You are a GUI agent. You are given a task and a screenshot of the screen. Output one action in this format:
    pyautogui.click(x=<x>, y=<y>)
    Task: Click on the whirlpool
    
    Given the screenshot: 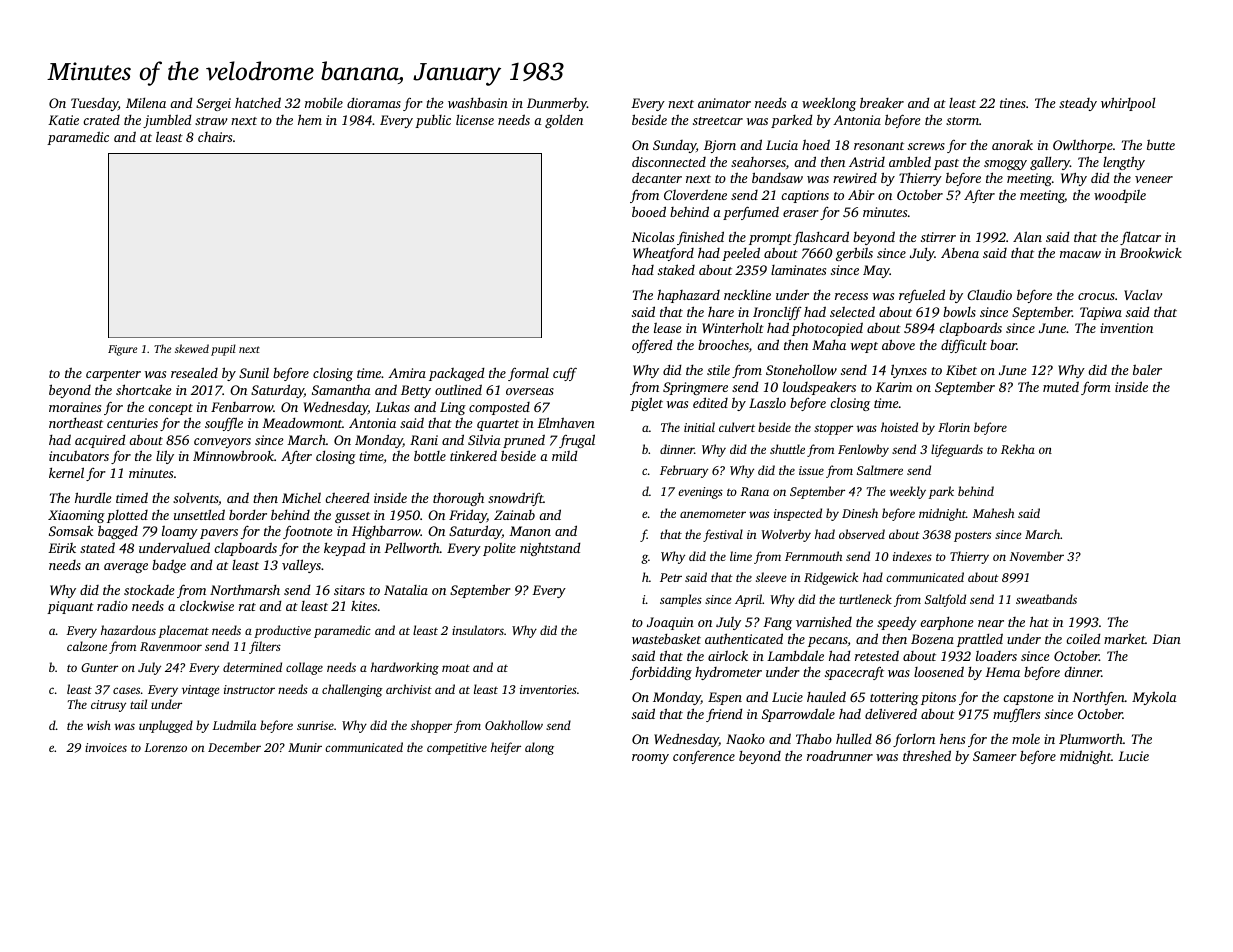 What is the action you would take?
    pyautogui.click(x=1128, y=104)
